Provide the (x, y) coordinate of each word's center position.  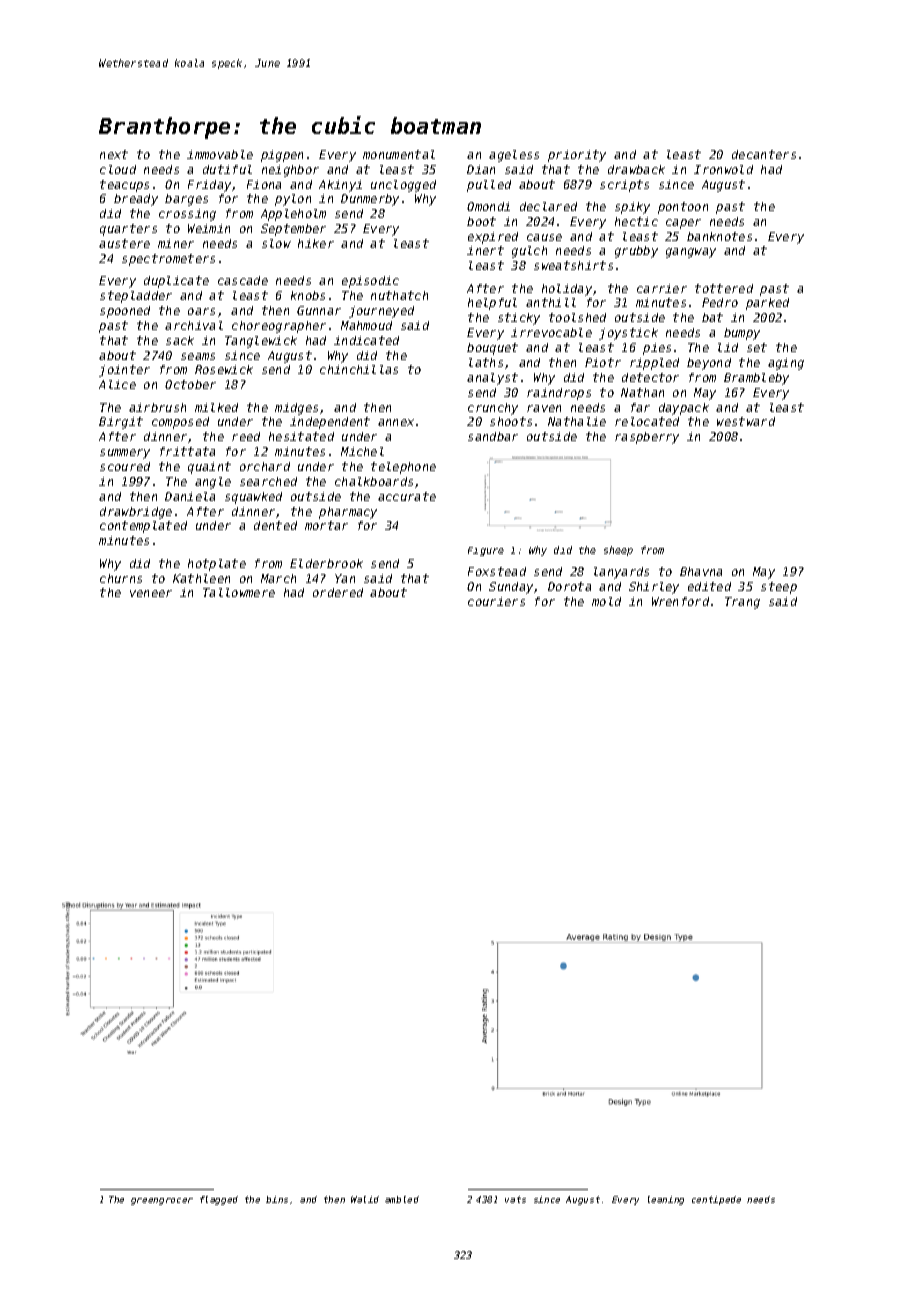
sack (180, 340)
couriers (496, 601)
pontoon (683, 208)
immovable (220, 154)
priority (577, 156)
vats (515, 1199)
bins (277, 1199)
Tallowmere (239, 592)
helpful (492, 304)
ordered (338, 592)
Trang (742, 603)
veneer (151, 593)
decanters (764, 154)
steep (779, 588)
